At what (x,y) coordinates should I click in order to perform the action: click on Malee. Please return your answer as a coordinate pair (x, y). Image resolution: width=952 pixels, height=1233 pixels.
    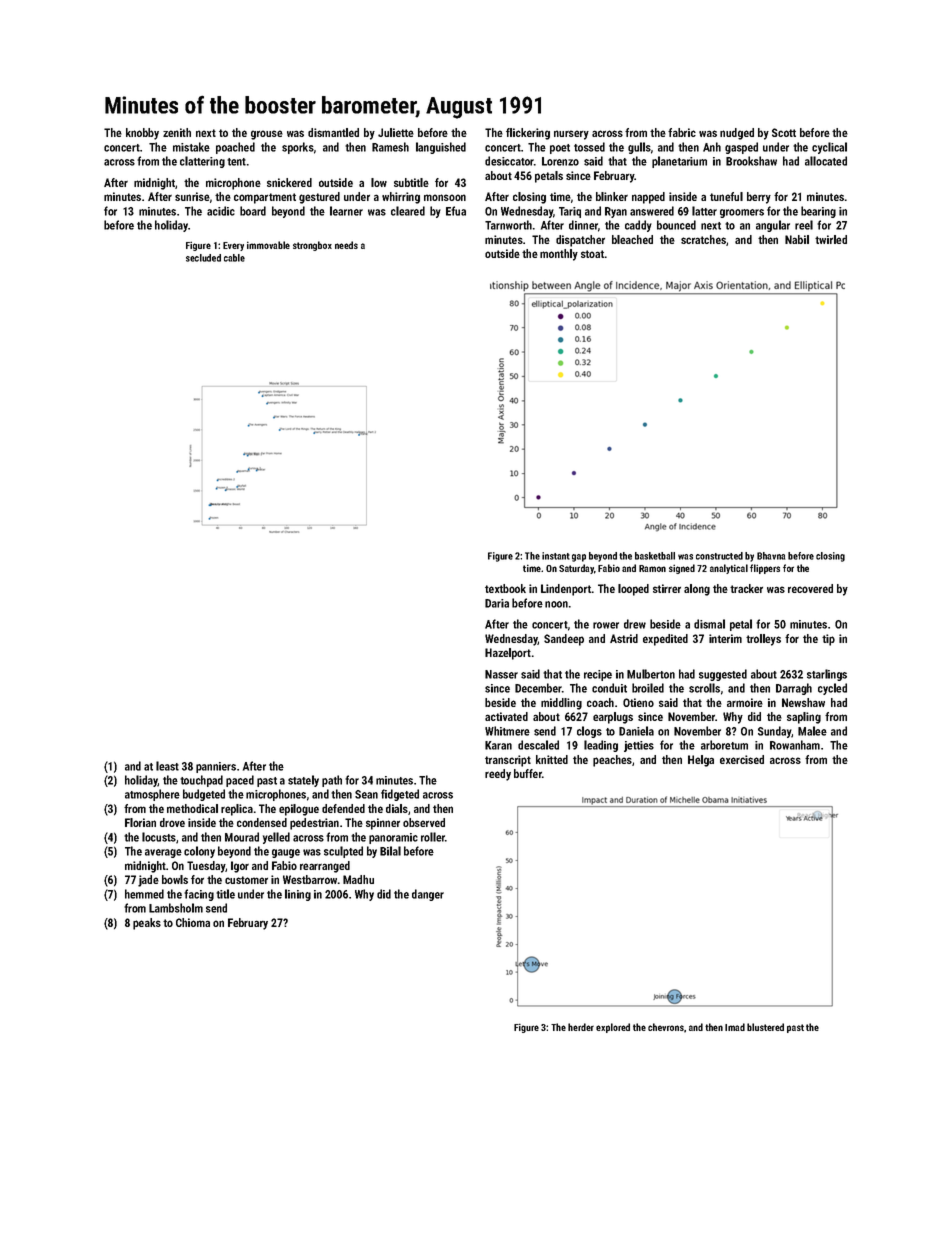
    Looking at the image, I should click on (812, 731).
